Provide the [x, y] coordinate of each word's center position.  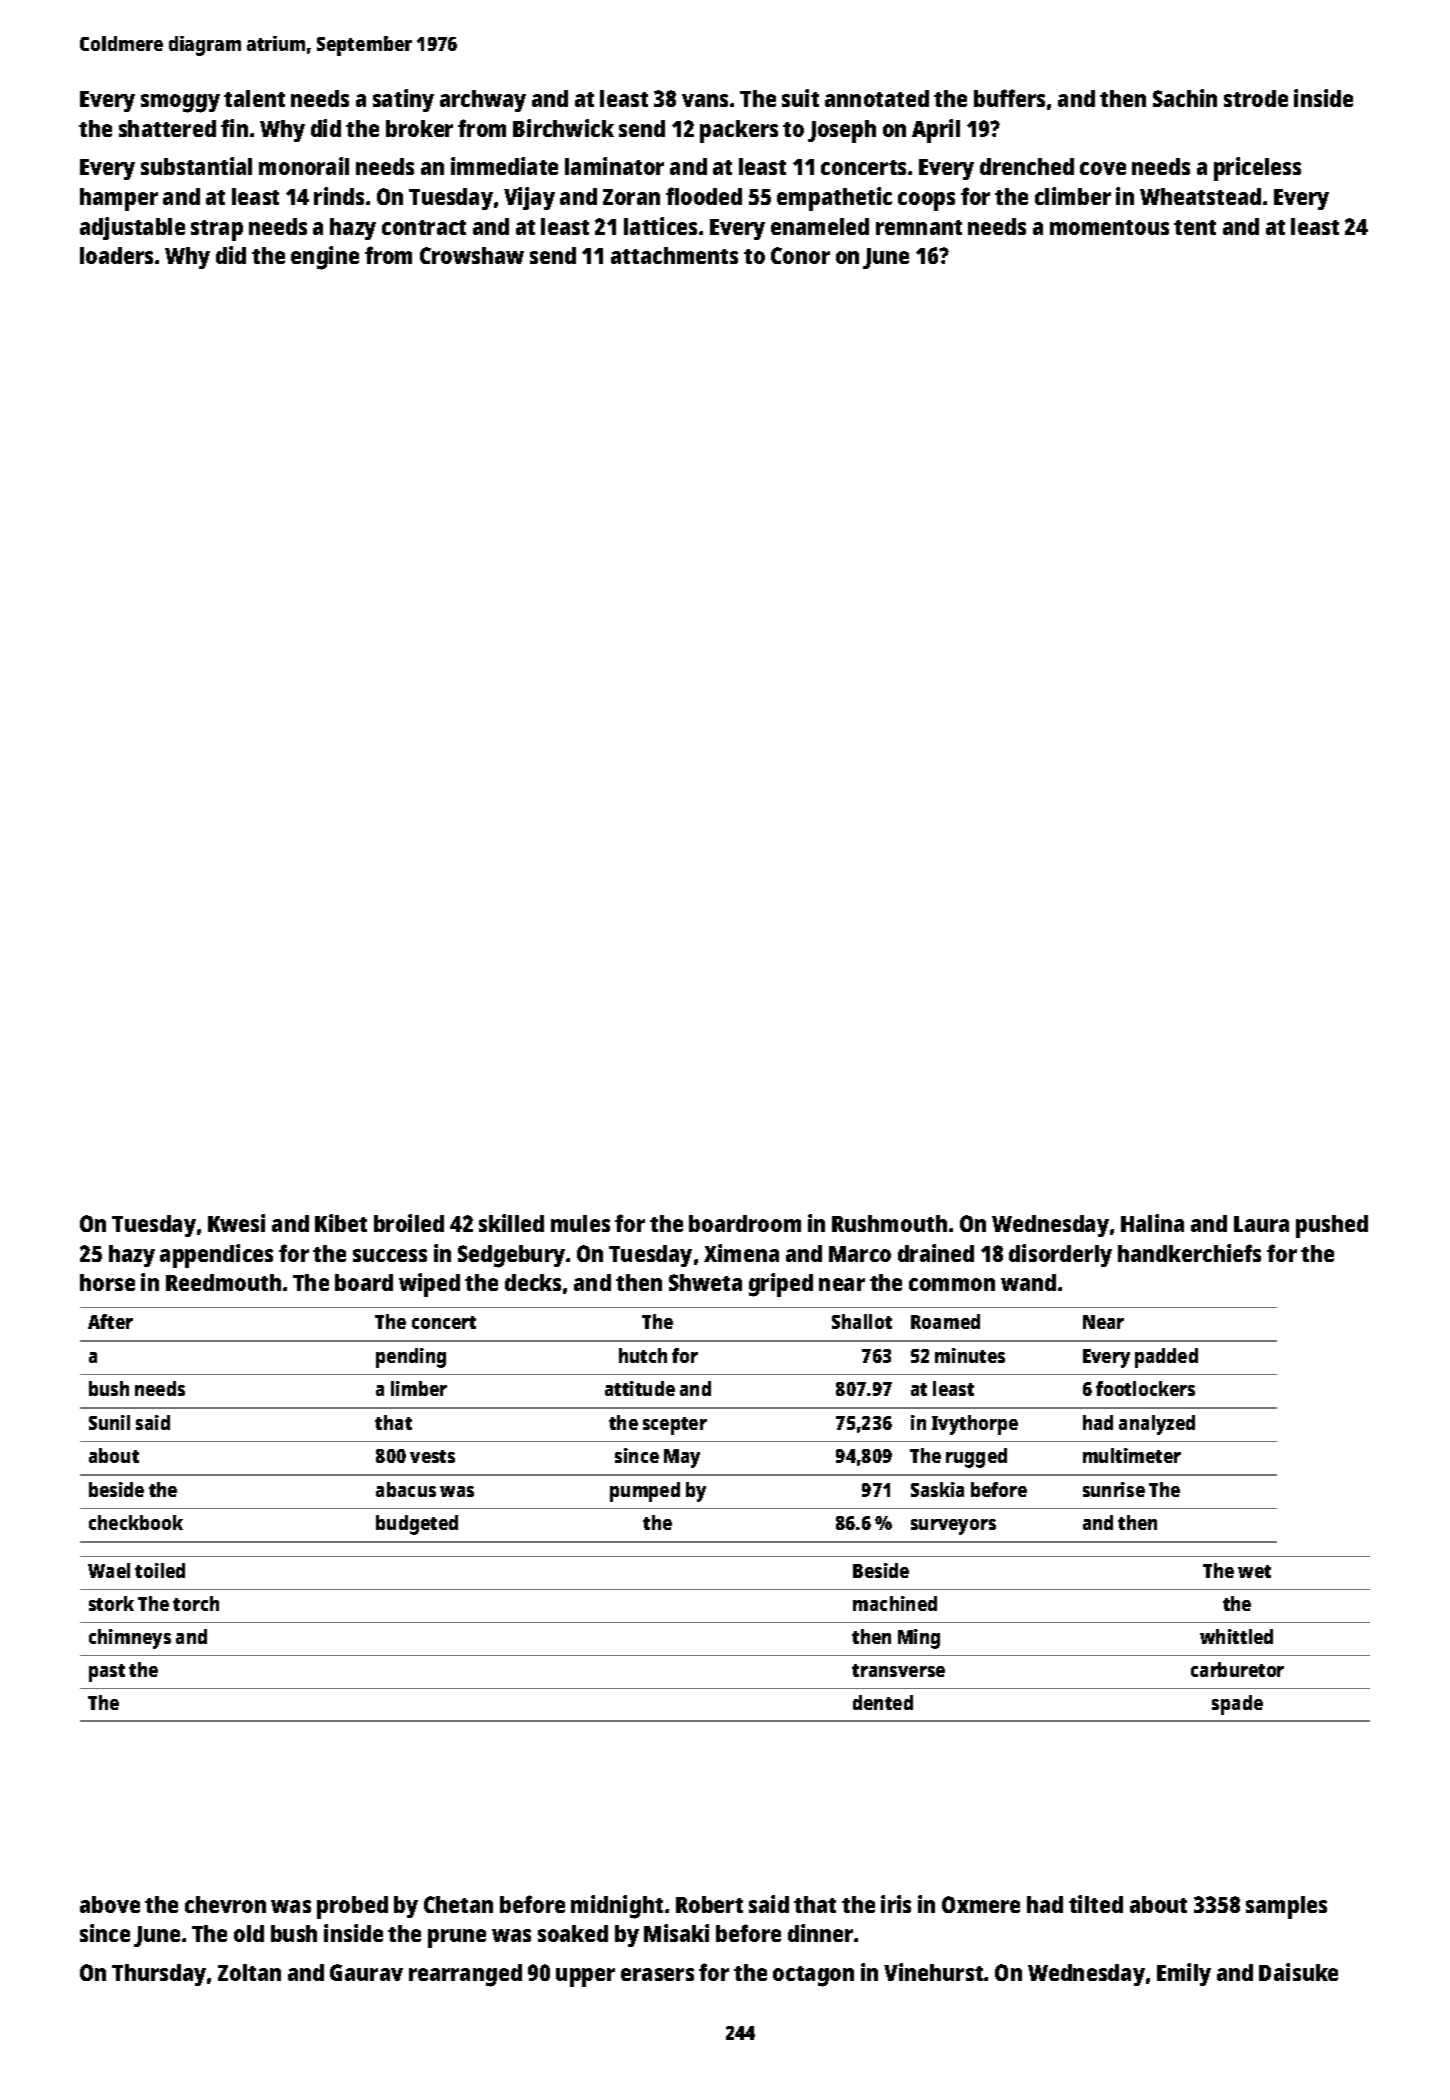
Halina [1152, 1223]
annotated [877, 98]
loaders [116, 255]
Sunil [109, 1422]
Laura [1261, 1224]
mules [580, 1223]
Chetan [458, 1904]
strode [1256, 98]
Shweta [705, 1282]
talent [254, 98]
